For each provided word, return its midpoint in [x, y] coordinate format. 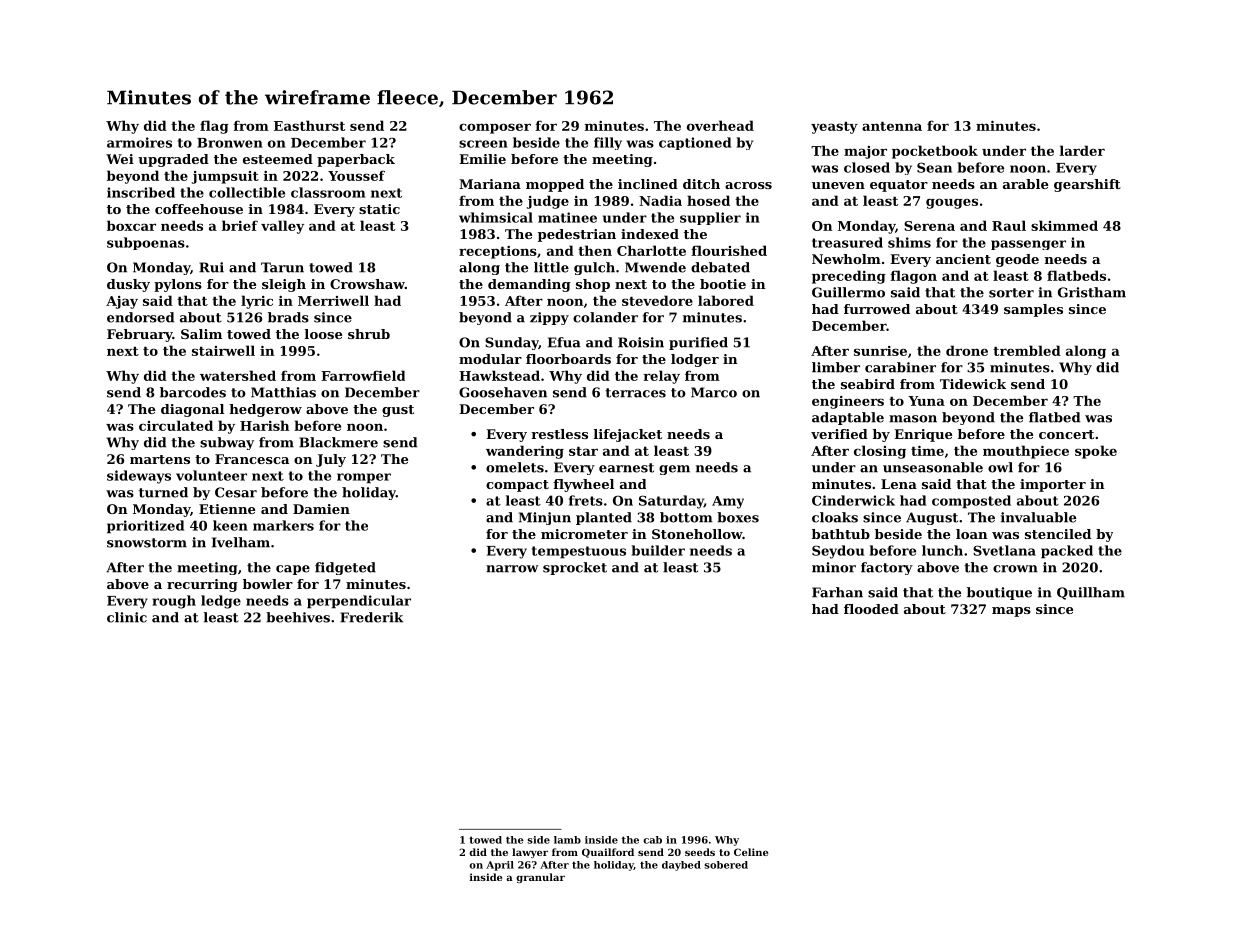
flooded [871, 609]
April [500, 866]
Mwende [655, 267]
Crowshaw [367, 284]
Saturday [671, 502]
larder [1082, 150]
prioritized [145, 527]
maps [1011, 612]
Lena [899, 484]
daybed [681, 866]
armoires [139, 142]
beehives [298, 617]
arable [1025, 184]
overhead [720, 125]
